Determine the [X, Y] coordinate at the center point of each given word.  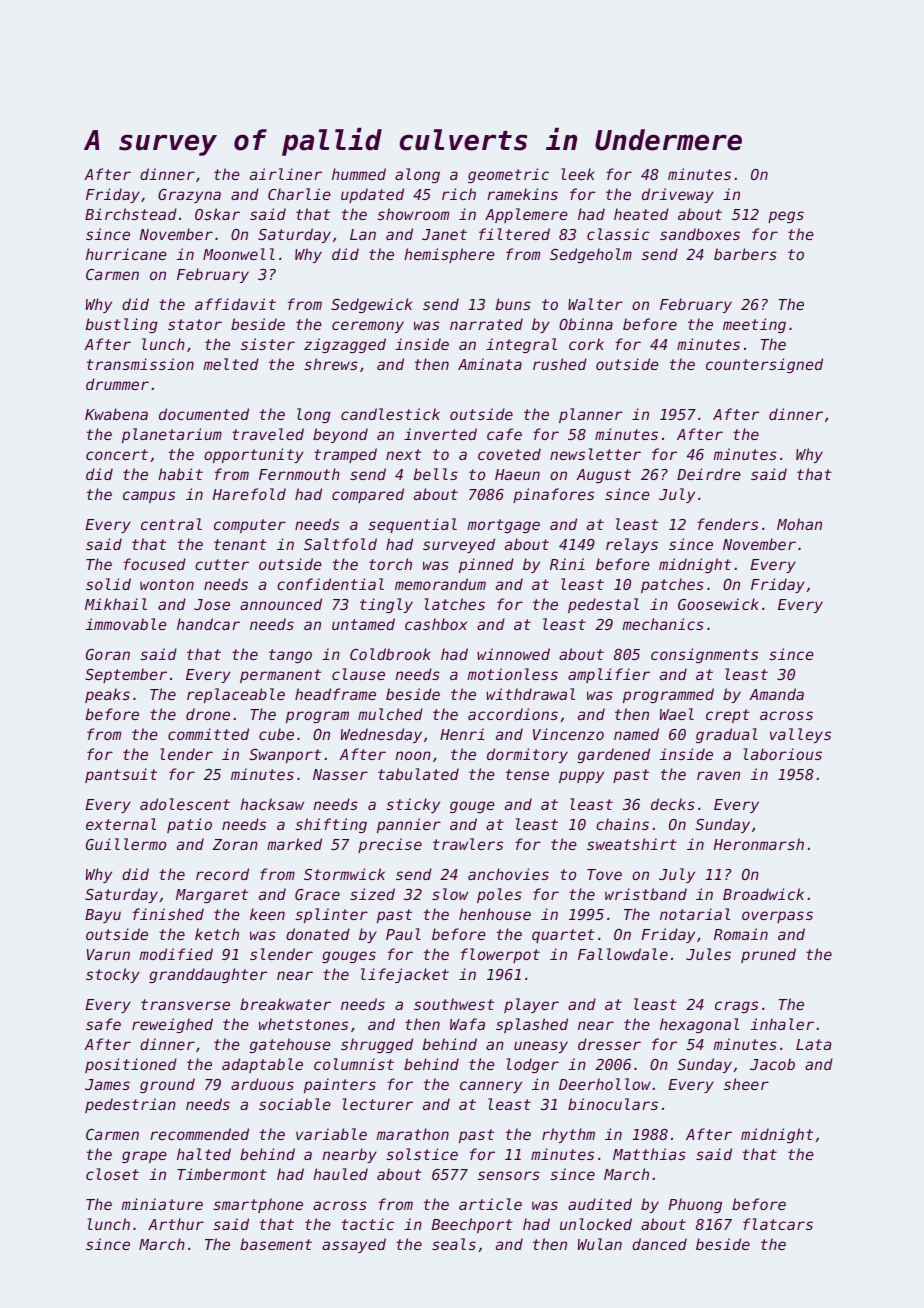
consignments [704, 655]
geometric [508, 175]
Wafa [467, 1024]
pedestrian [130, 1105]
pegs [786, 217]
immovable [126, 624]
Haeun [517, 474]
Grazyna [189, 196]
